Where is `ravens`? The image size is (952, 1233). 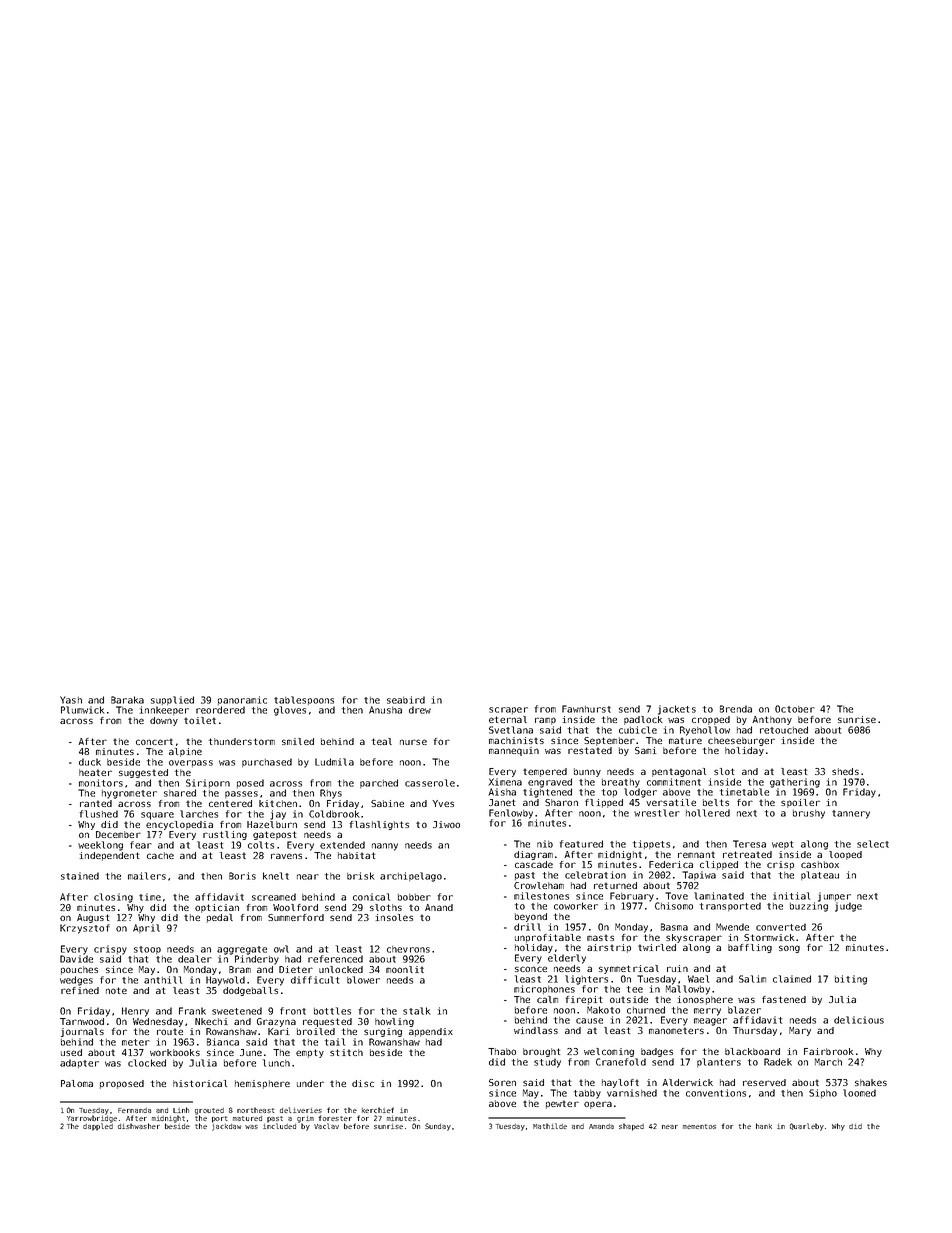 ravens is located at coordinates (286, 856).
